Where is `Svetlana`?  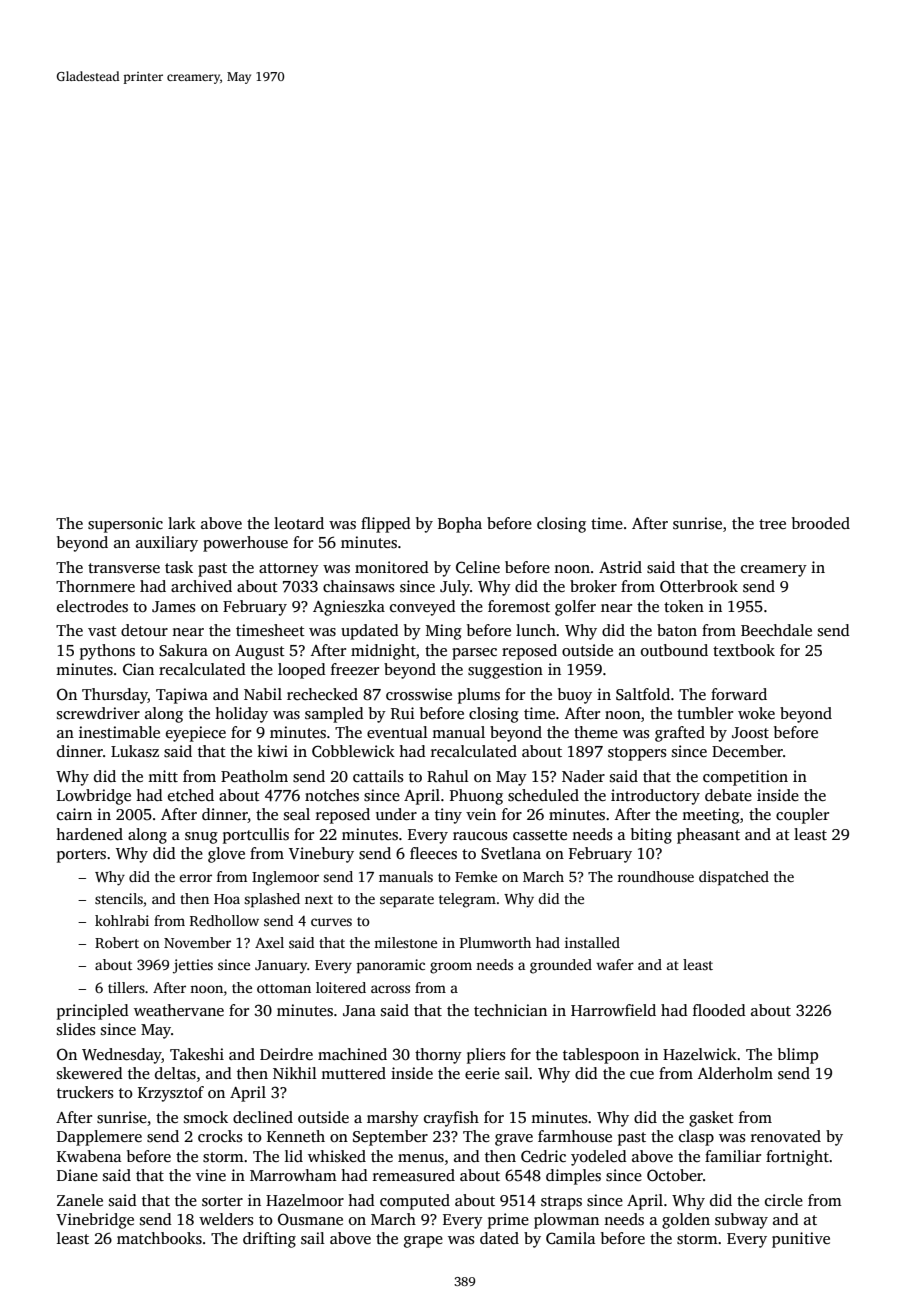
Svetlana is located at coordinates (511, 853).
